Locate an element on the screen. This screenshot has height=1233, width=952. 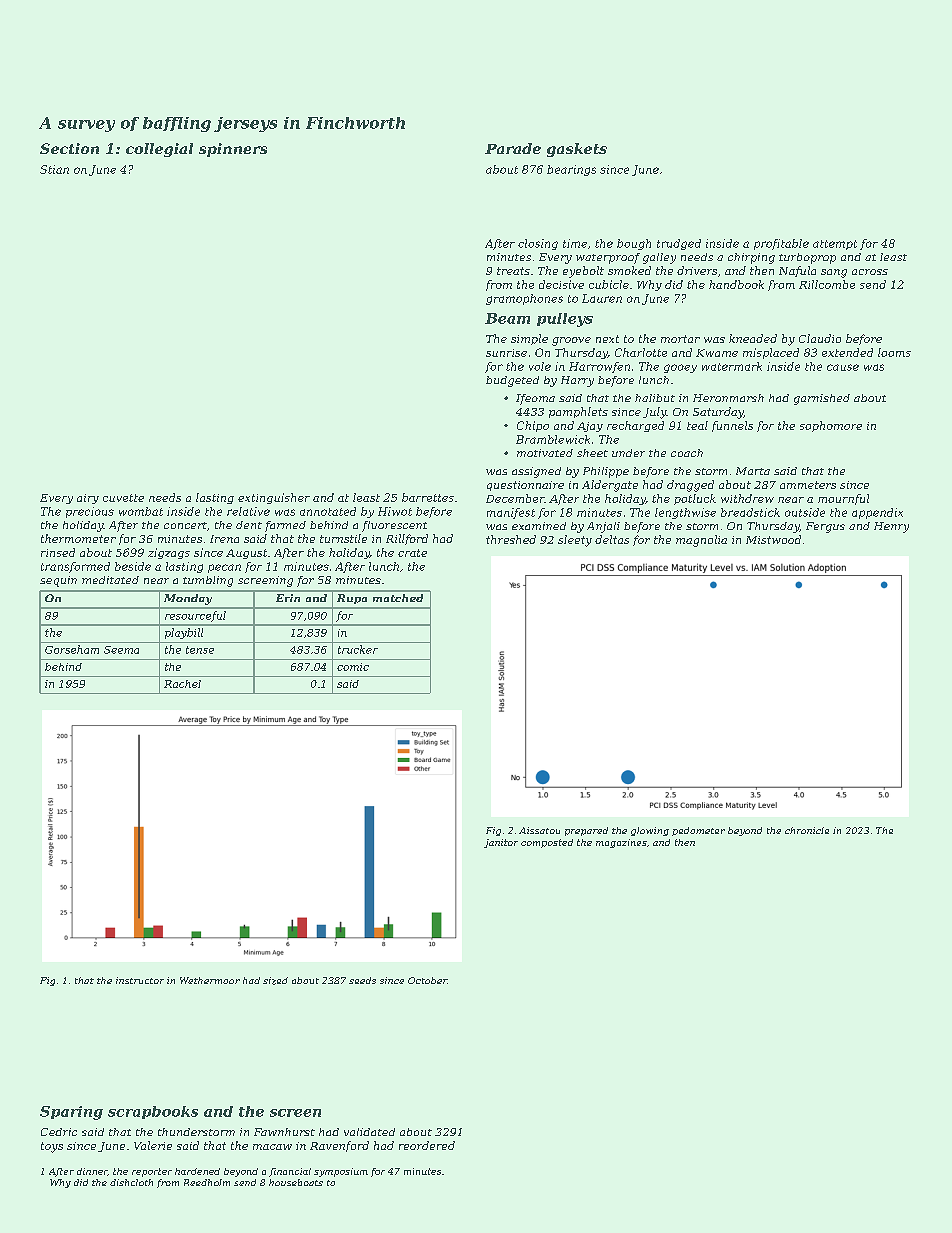
Reedholm is located at coordinates (207, 1182).
